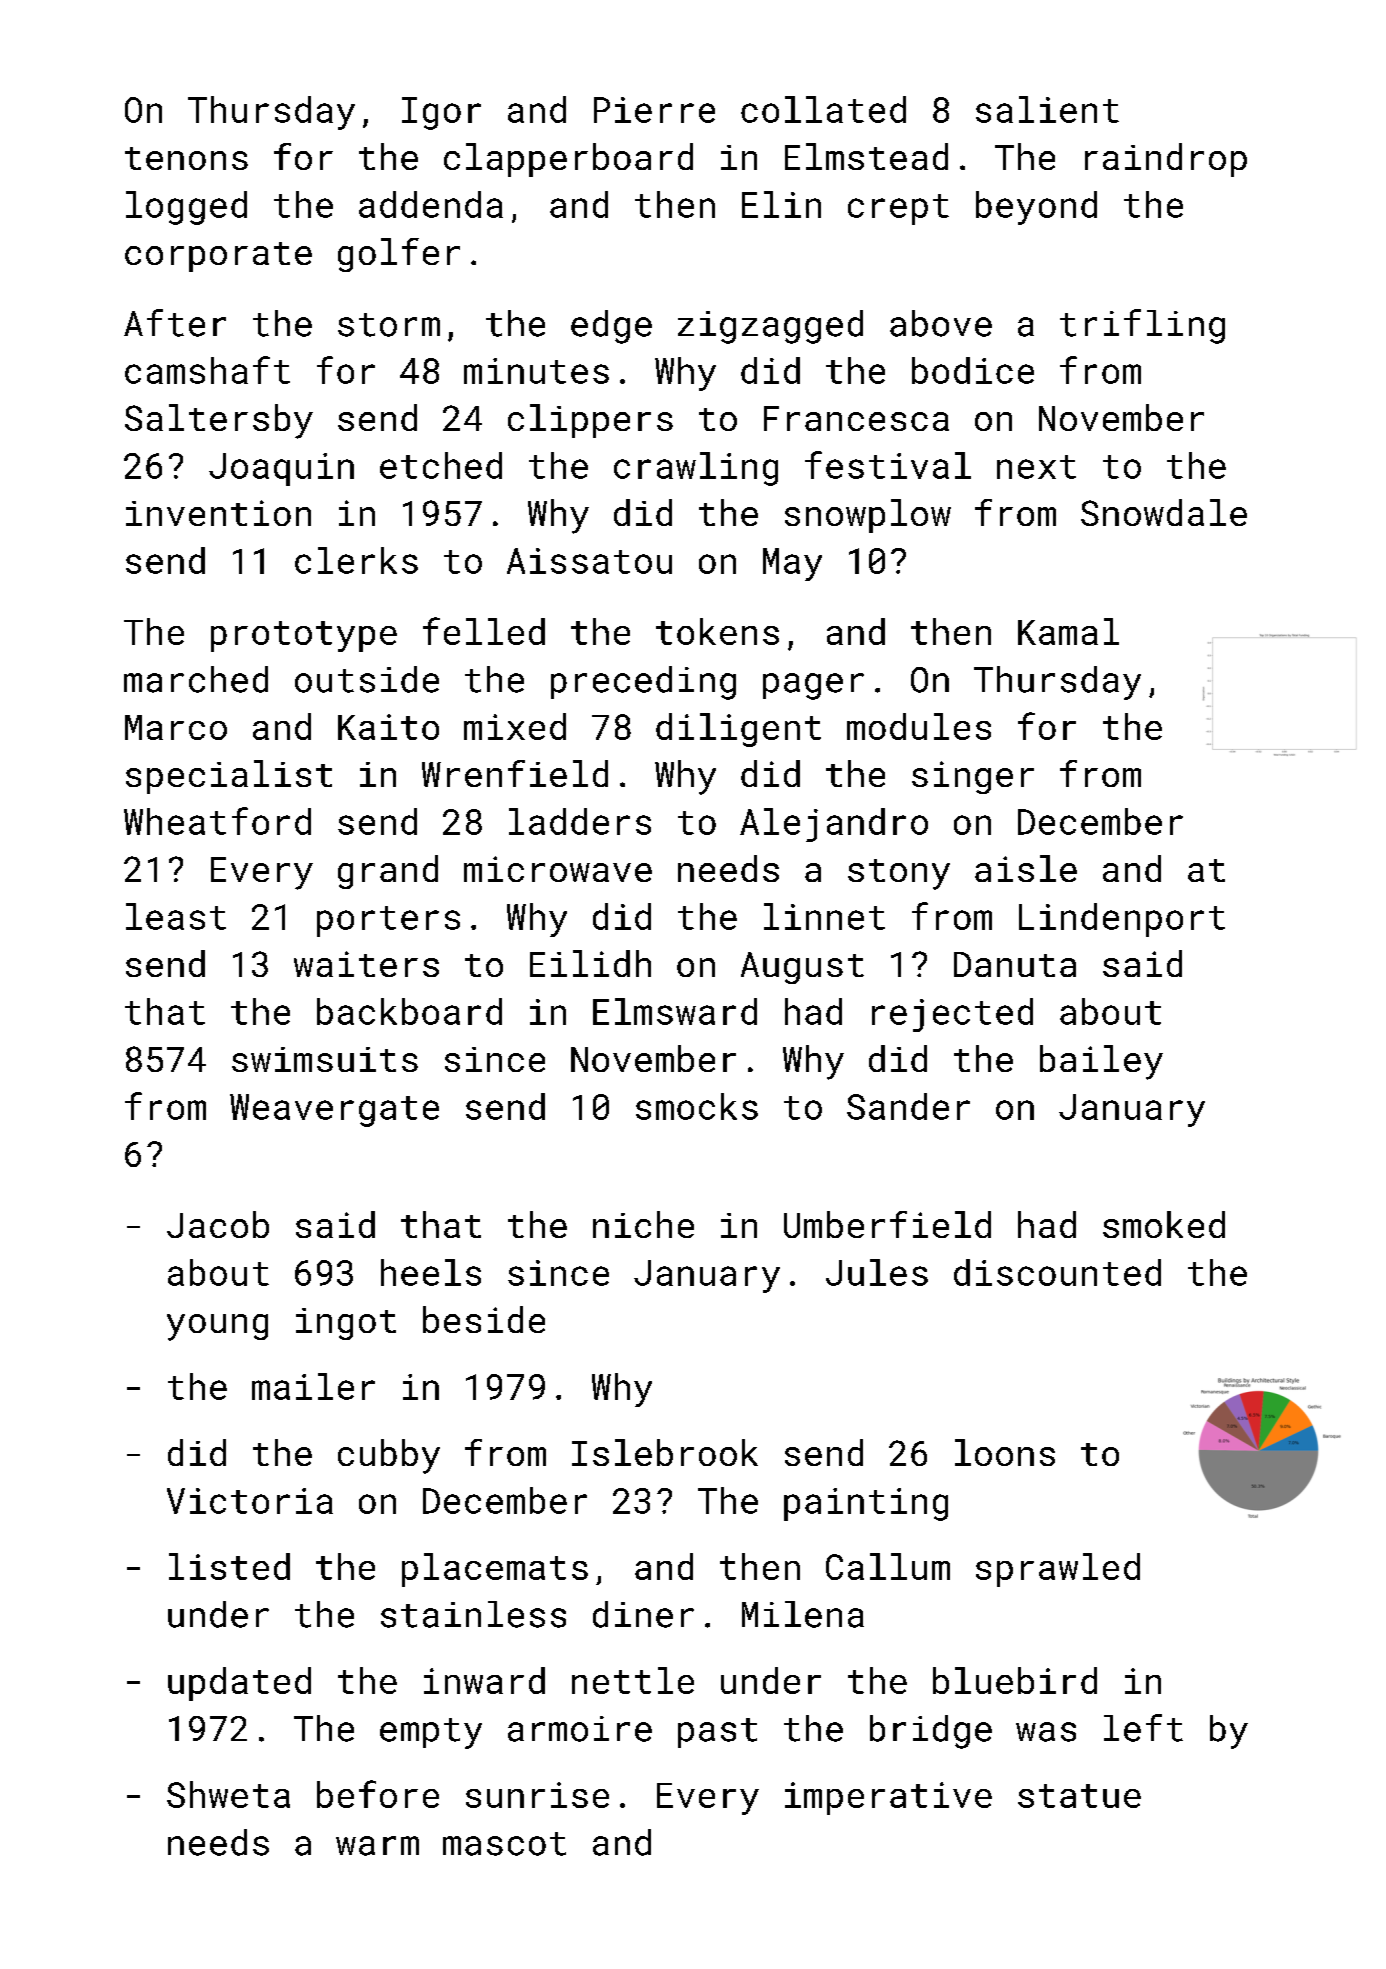 The height and width of the page is (1969, 1386). I want to click on singer, so click(973, 777).
